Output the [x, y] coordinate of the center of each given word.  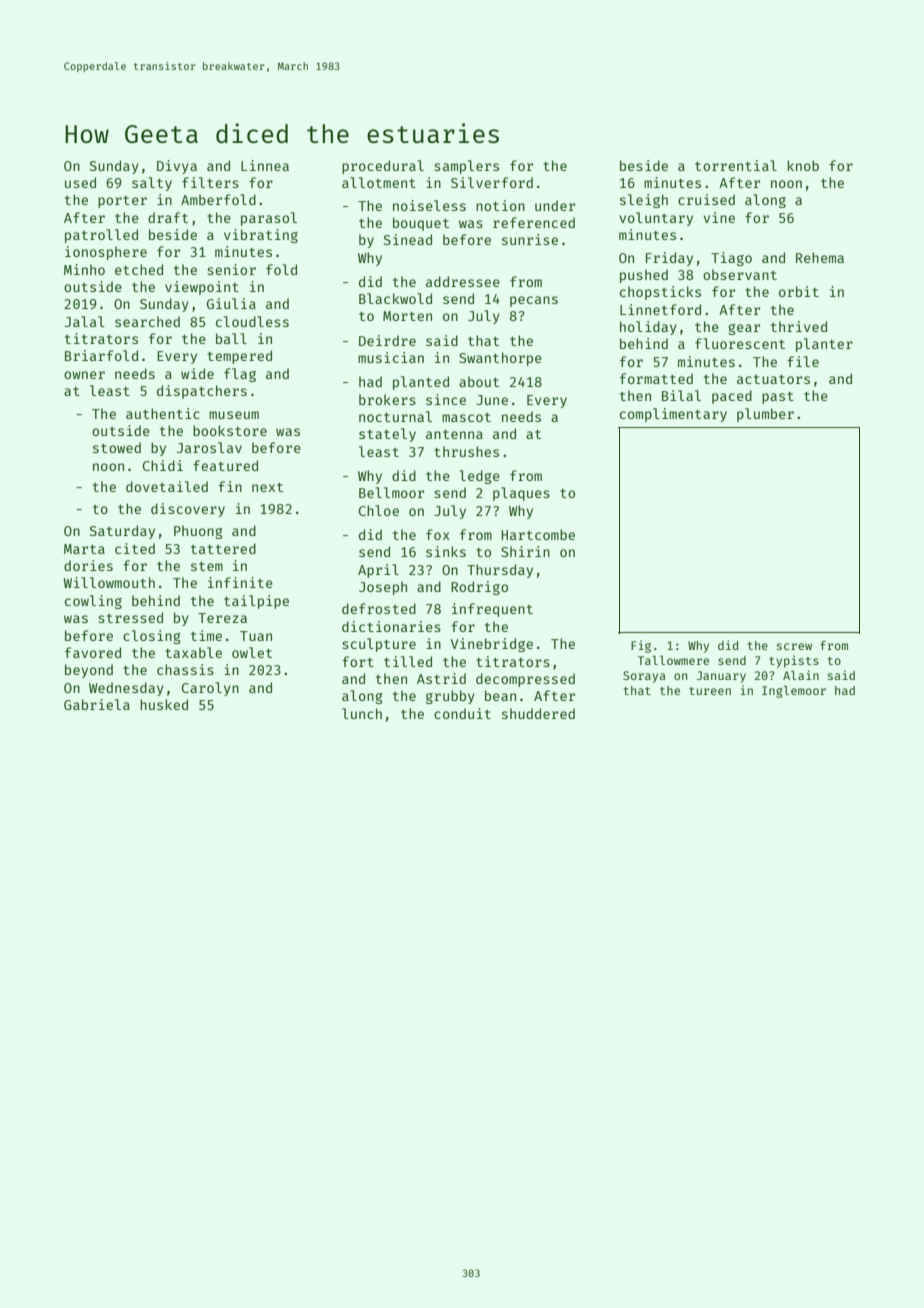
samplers [466, 167]
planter [824, 345]
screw [794, 646]
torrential [736, 165]
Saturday [122, 532]
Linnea [265, 165]
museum [234, 415]
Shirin [525, 551]
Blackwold [395, 298]
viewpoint [202, 288]
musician [391, 357]
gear [744, 329]
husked [164, 704]
